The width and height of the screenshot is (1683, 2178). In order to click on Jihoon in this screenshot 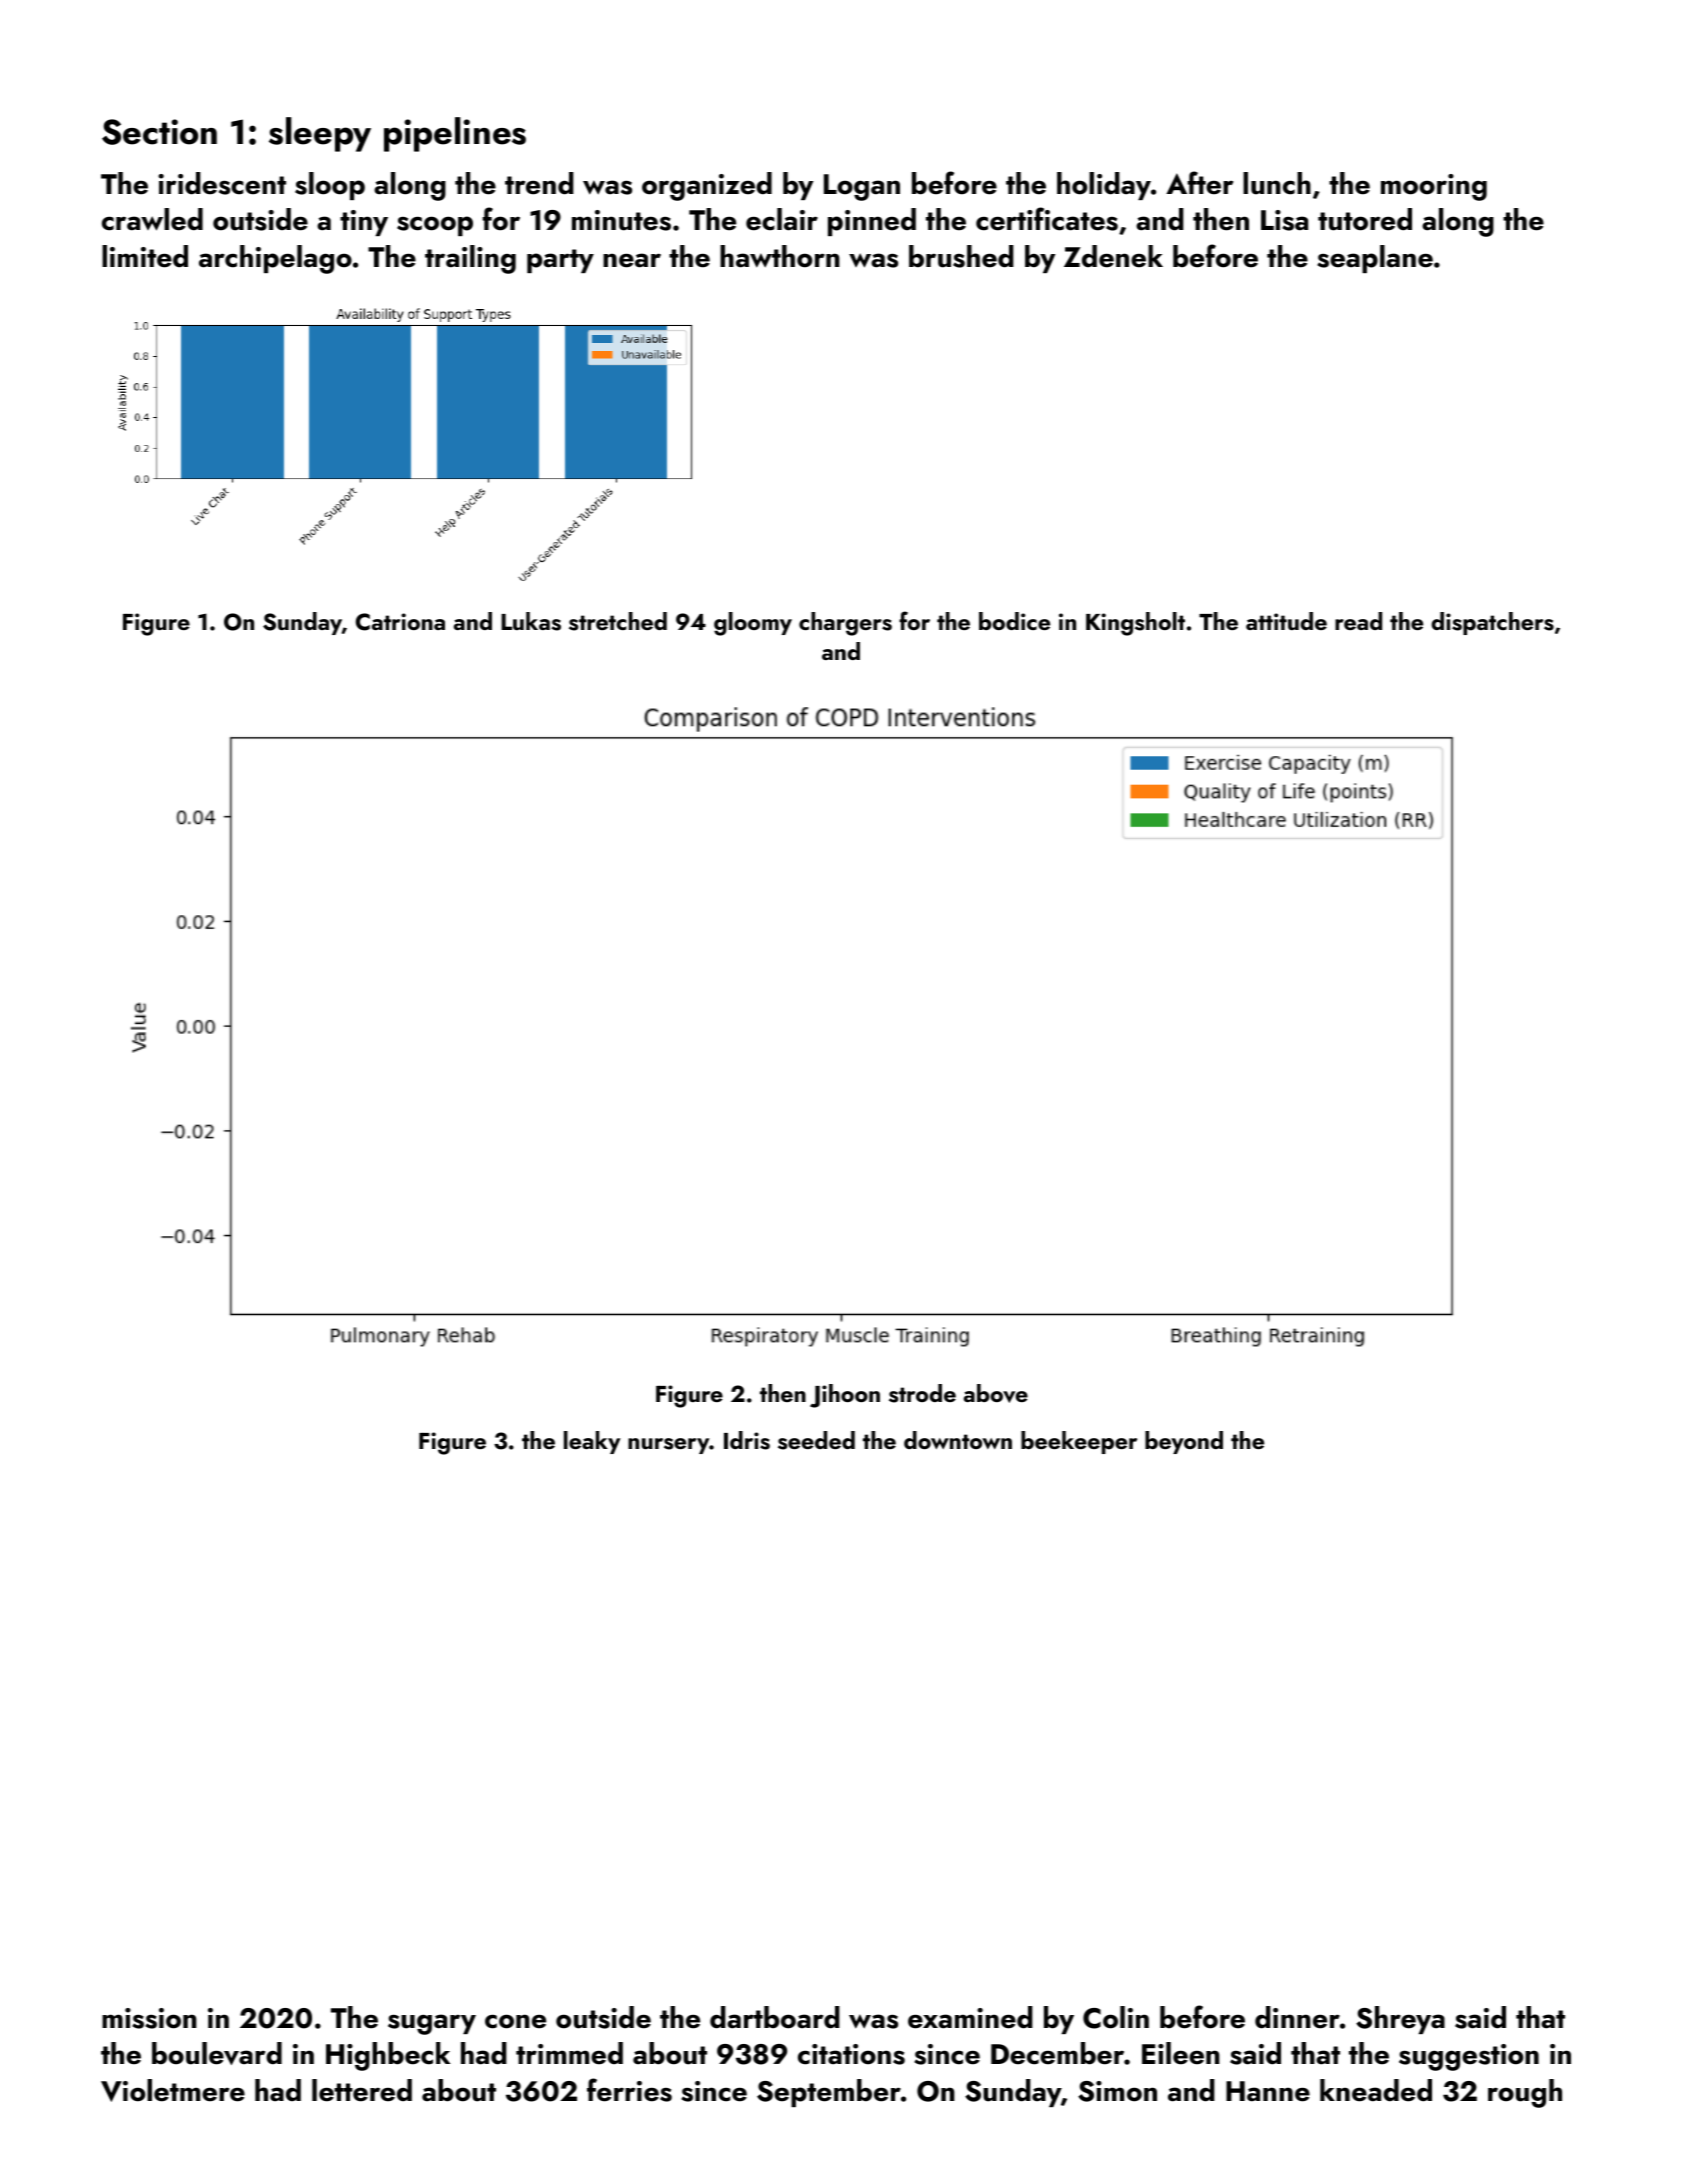, I will do `click(845, 1396)`.
